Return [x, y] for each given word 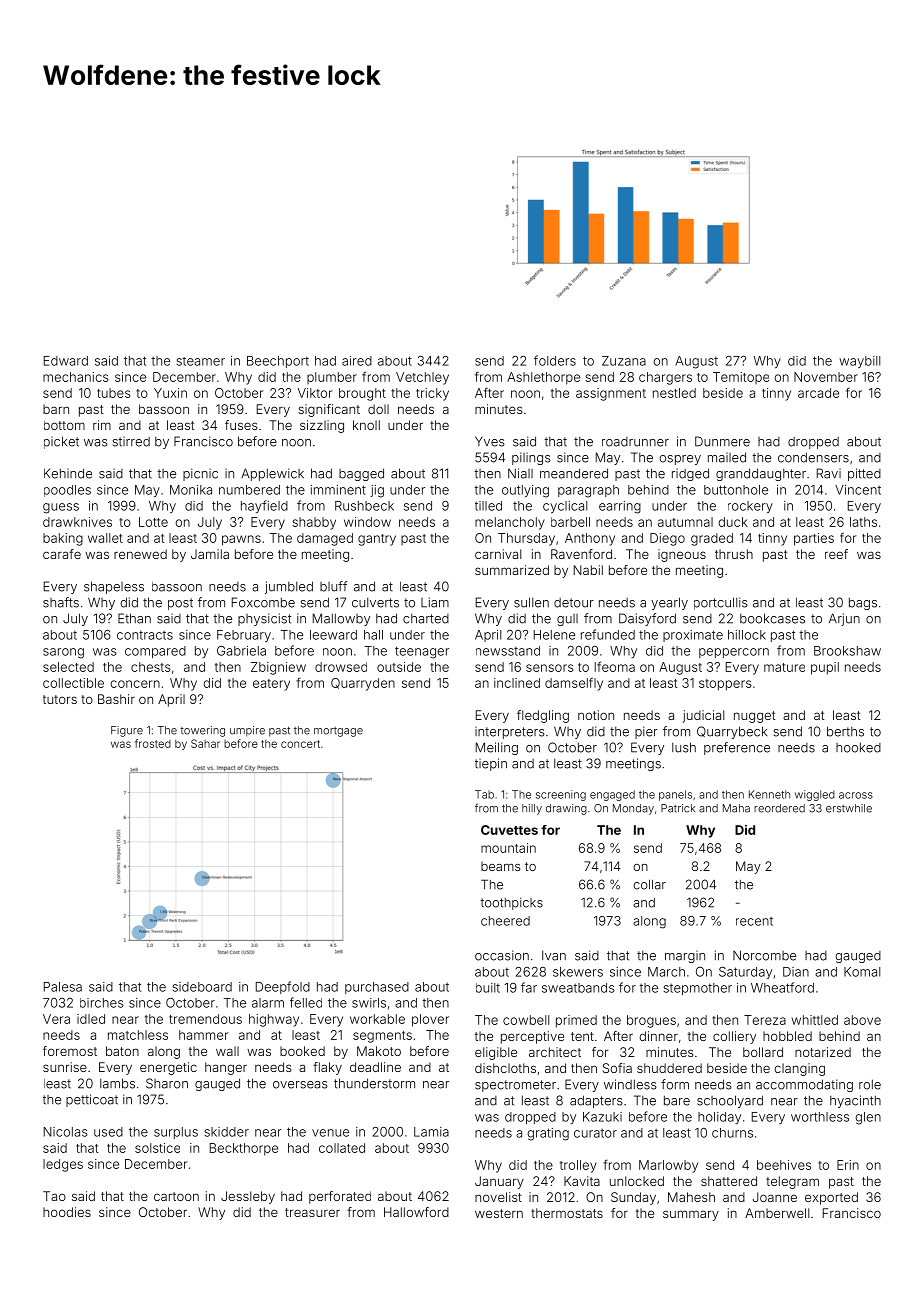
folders [555, 360]
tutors [60, 699]
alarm [268, 1003]
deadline [375, 1067]
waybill [859, 362]
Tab [484, 794]
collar [649, 885]
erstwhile [849, 808]
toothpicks [511, 903]
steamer [201, 361]
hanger [226, 1068]
